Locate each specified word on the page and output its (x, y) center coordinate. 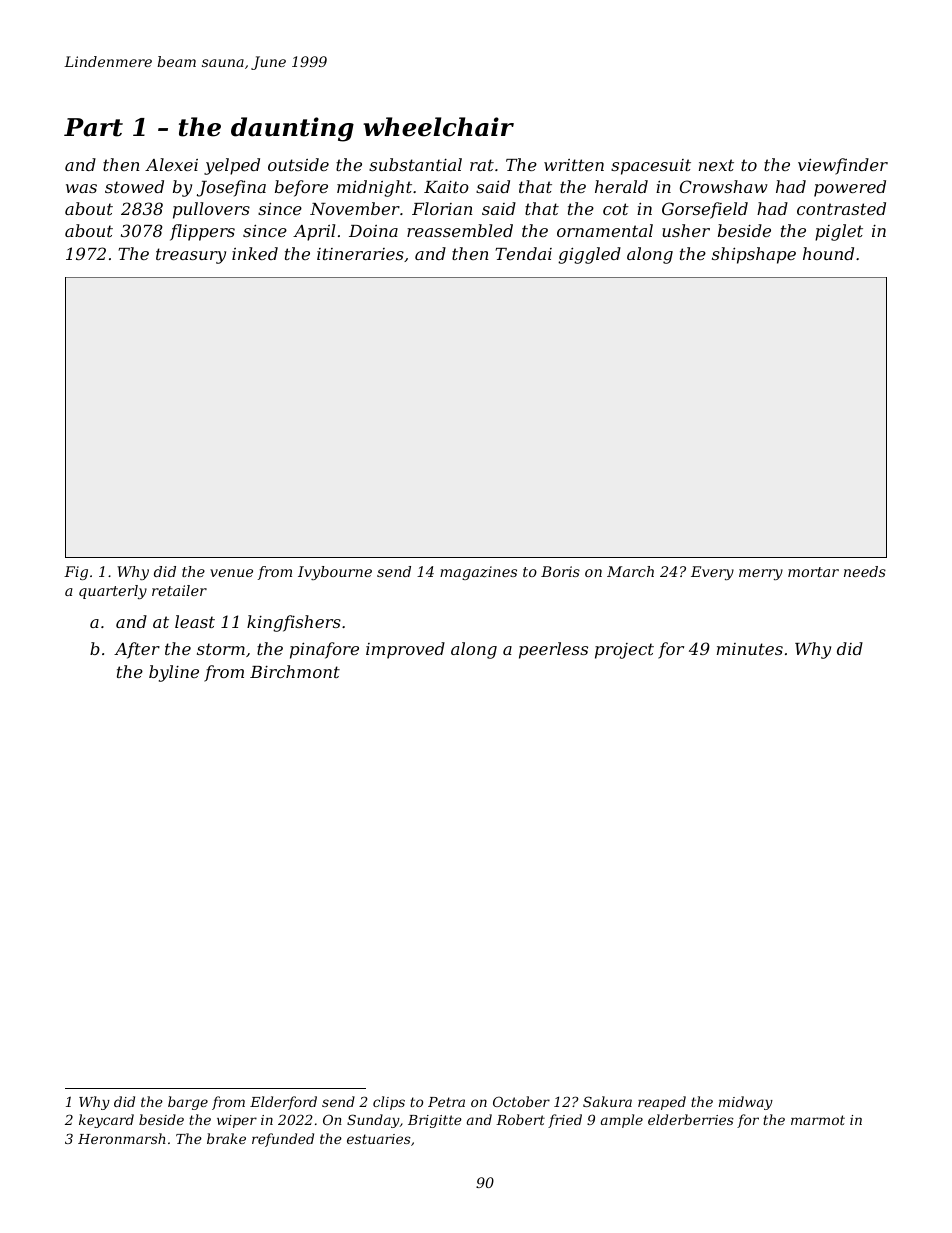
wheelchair (438, 127)
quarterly (113, 592)
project (624, 651)
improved (405, 650)
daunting (292, 129)
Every (712, 573)
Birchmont (295, 671)
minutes (750, 649)
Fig (76, 573)
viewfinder (843, 166)
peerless (553, 650)
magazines (478, 573)
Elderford (283, 1103)
